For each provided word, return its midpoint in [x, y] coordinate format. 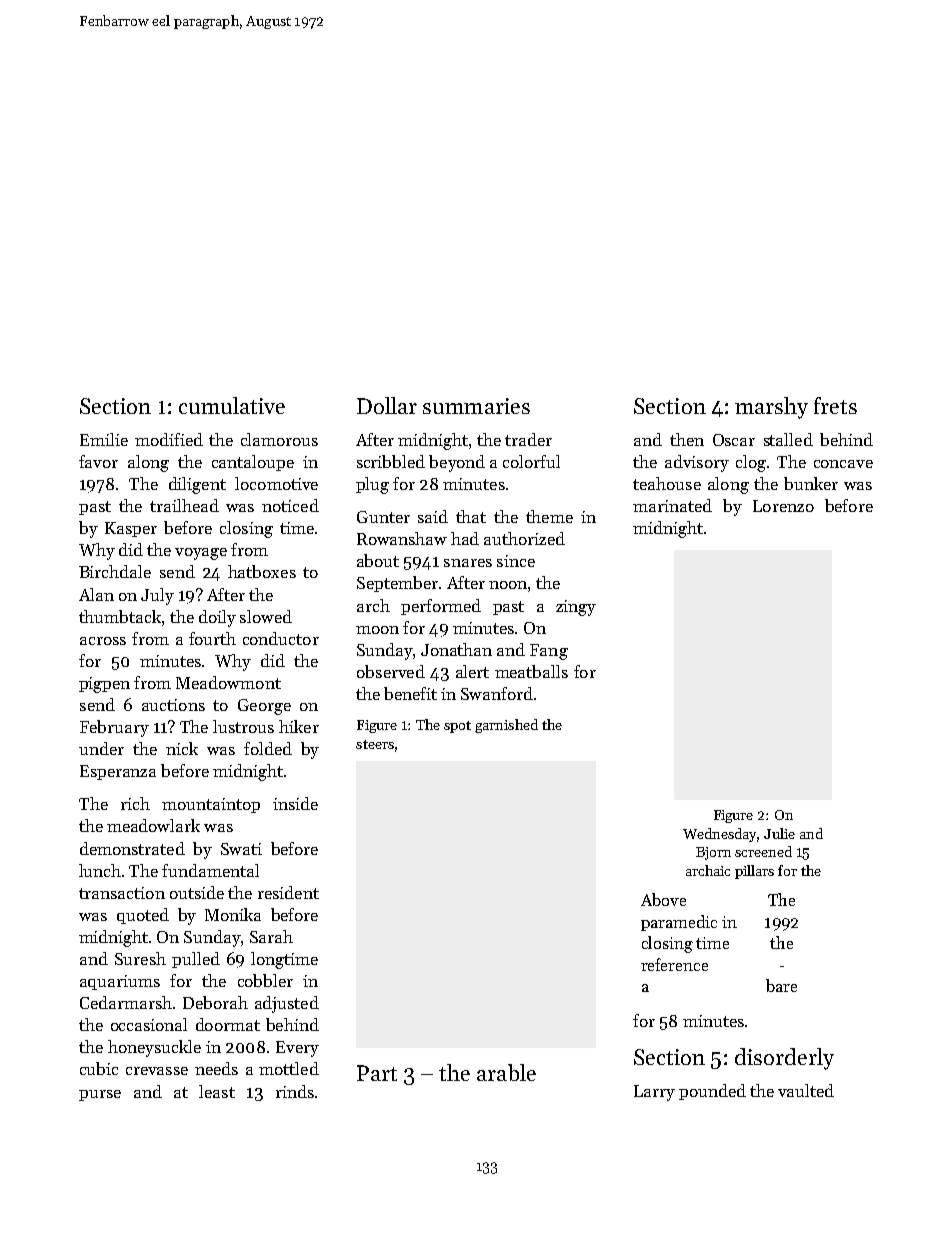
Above [663, 899]
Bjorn [713, 853]
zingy [576, 608]
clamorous [279, 439]
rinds [295, 1091]
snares [468, 563]
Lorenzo [783, 506]
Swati [241, 849]
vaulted [806, 1090]
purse [100, 1095]
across [103, 641]
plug [372, 485]
